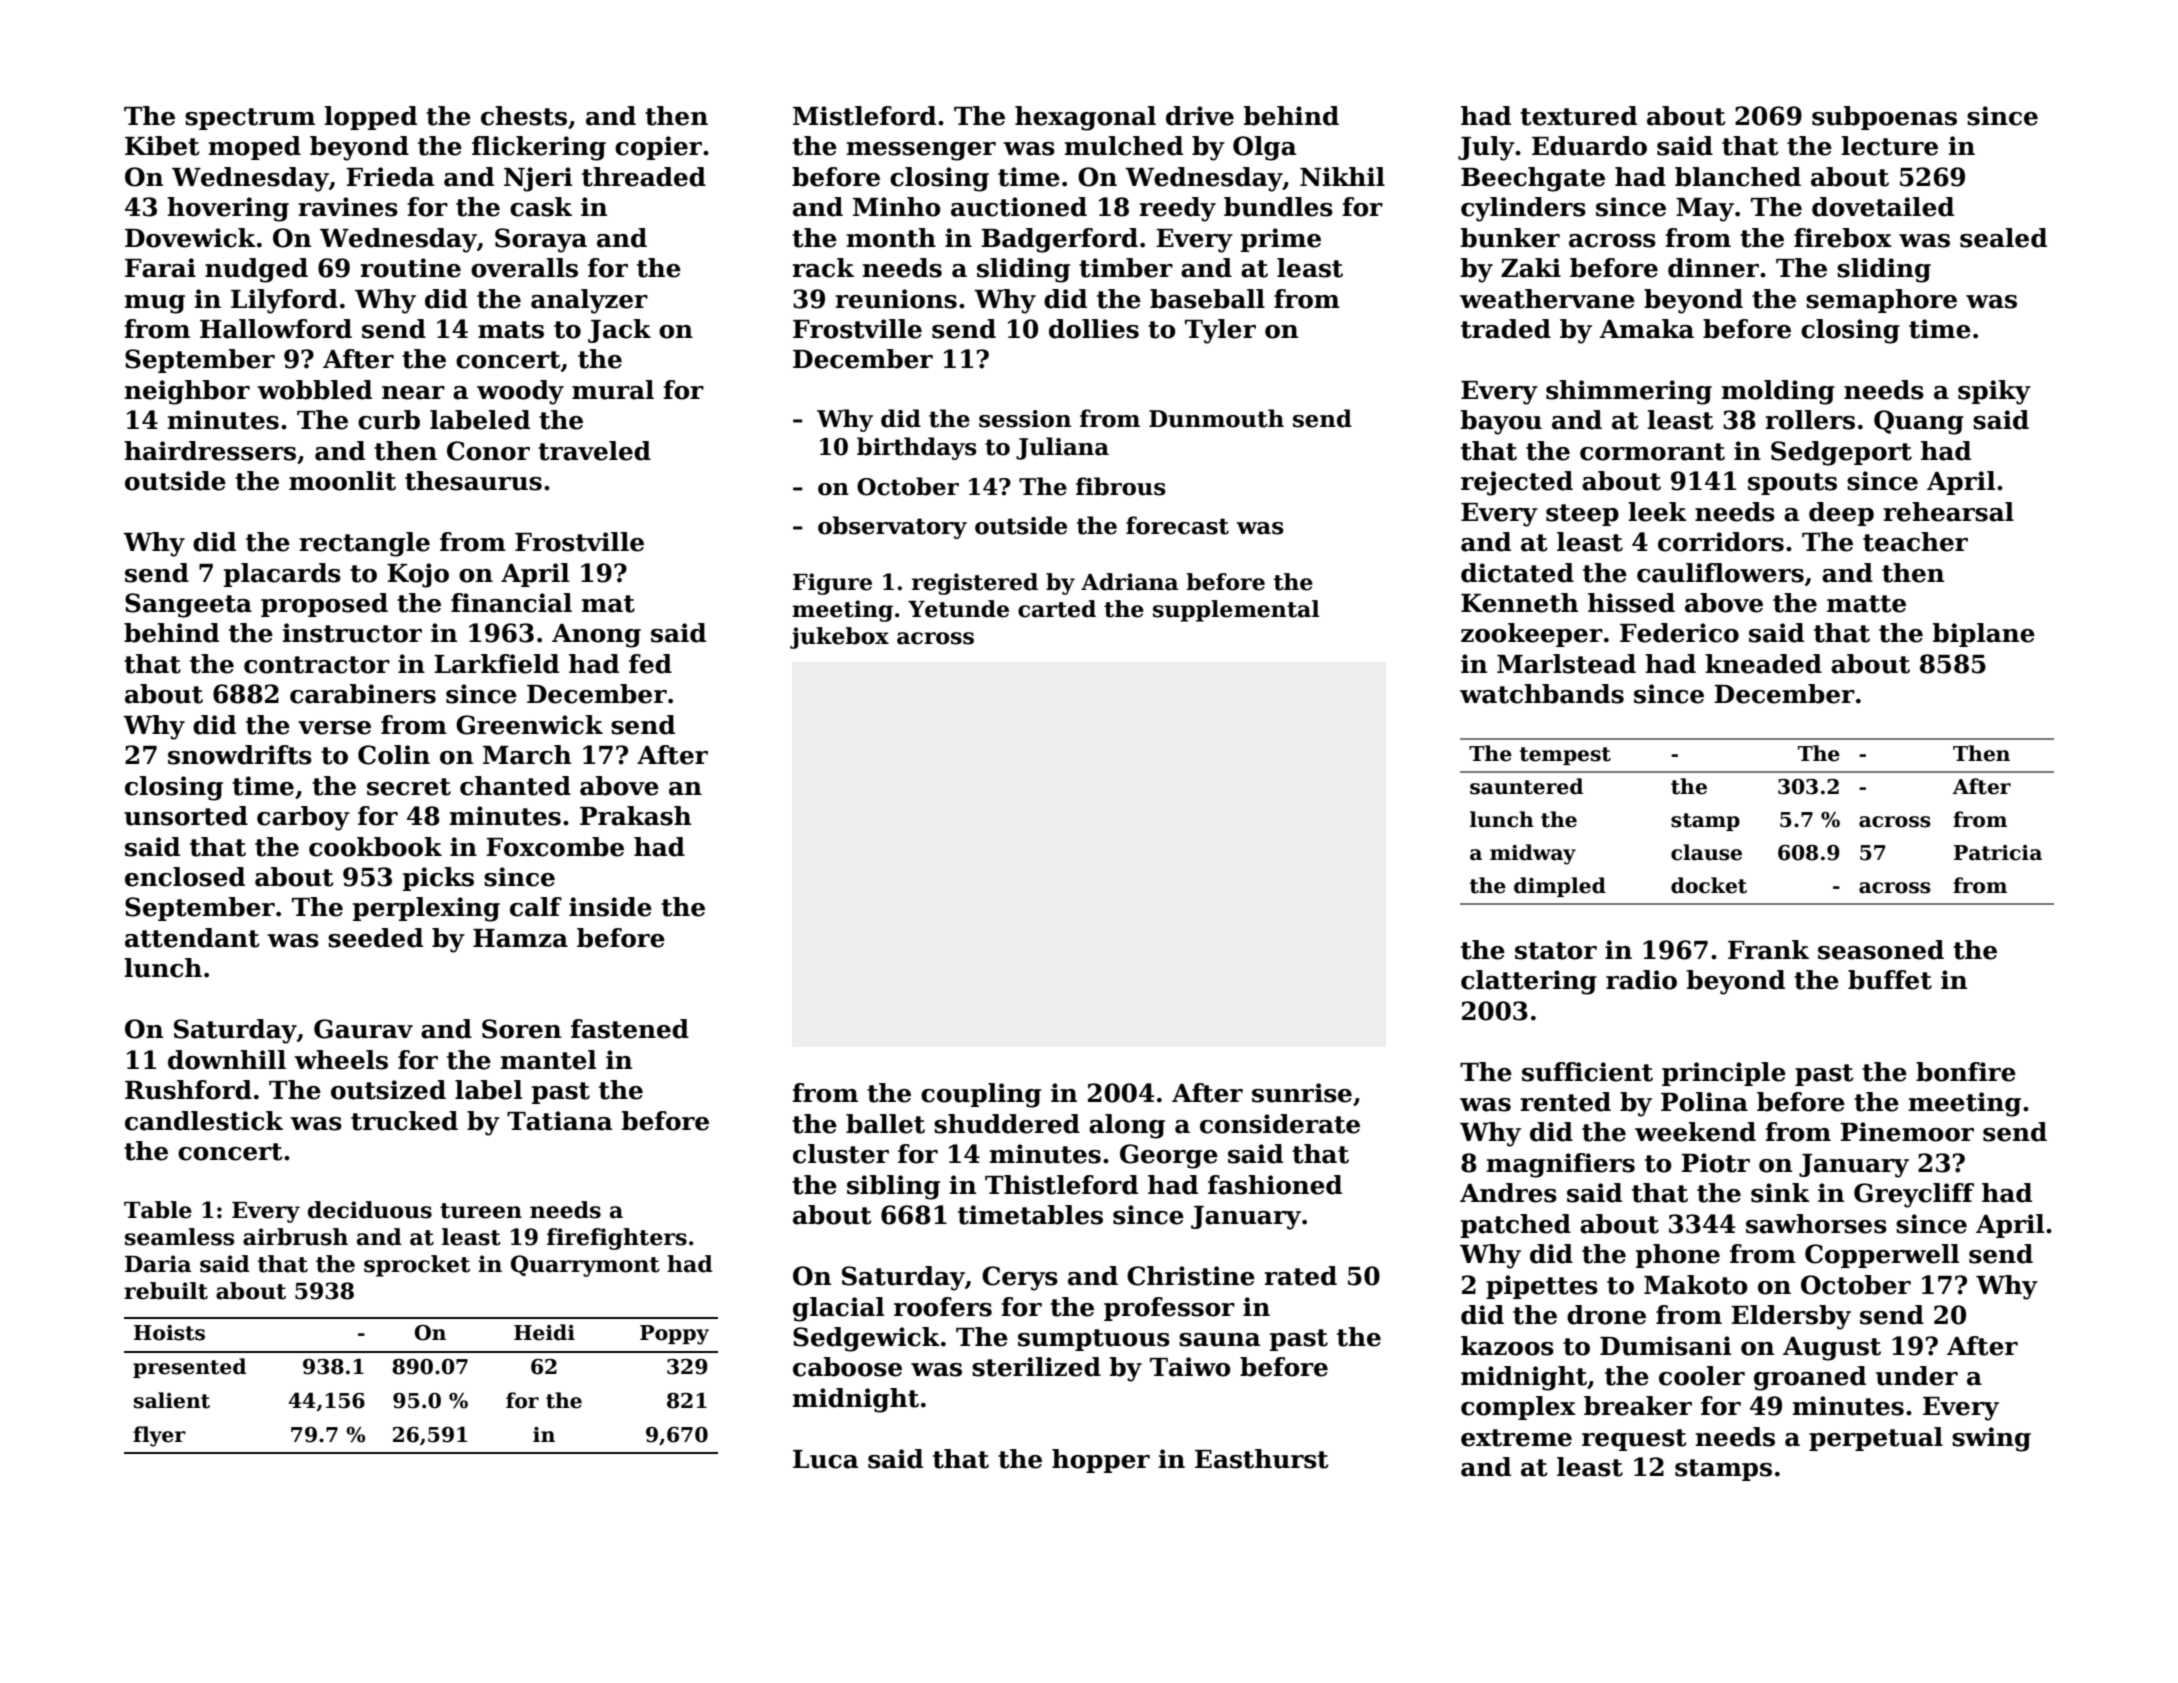 This image has height=1683, width=2178. What do you see at coordinates (1262, 1459) in the image?
I see `Easthurst` at bounding box center [1262, 1459].
